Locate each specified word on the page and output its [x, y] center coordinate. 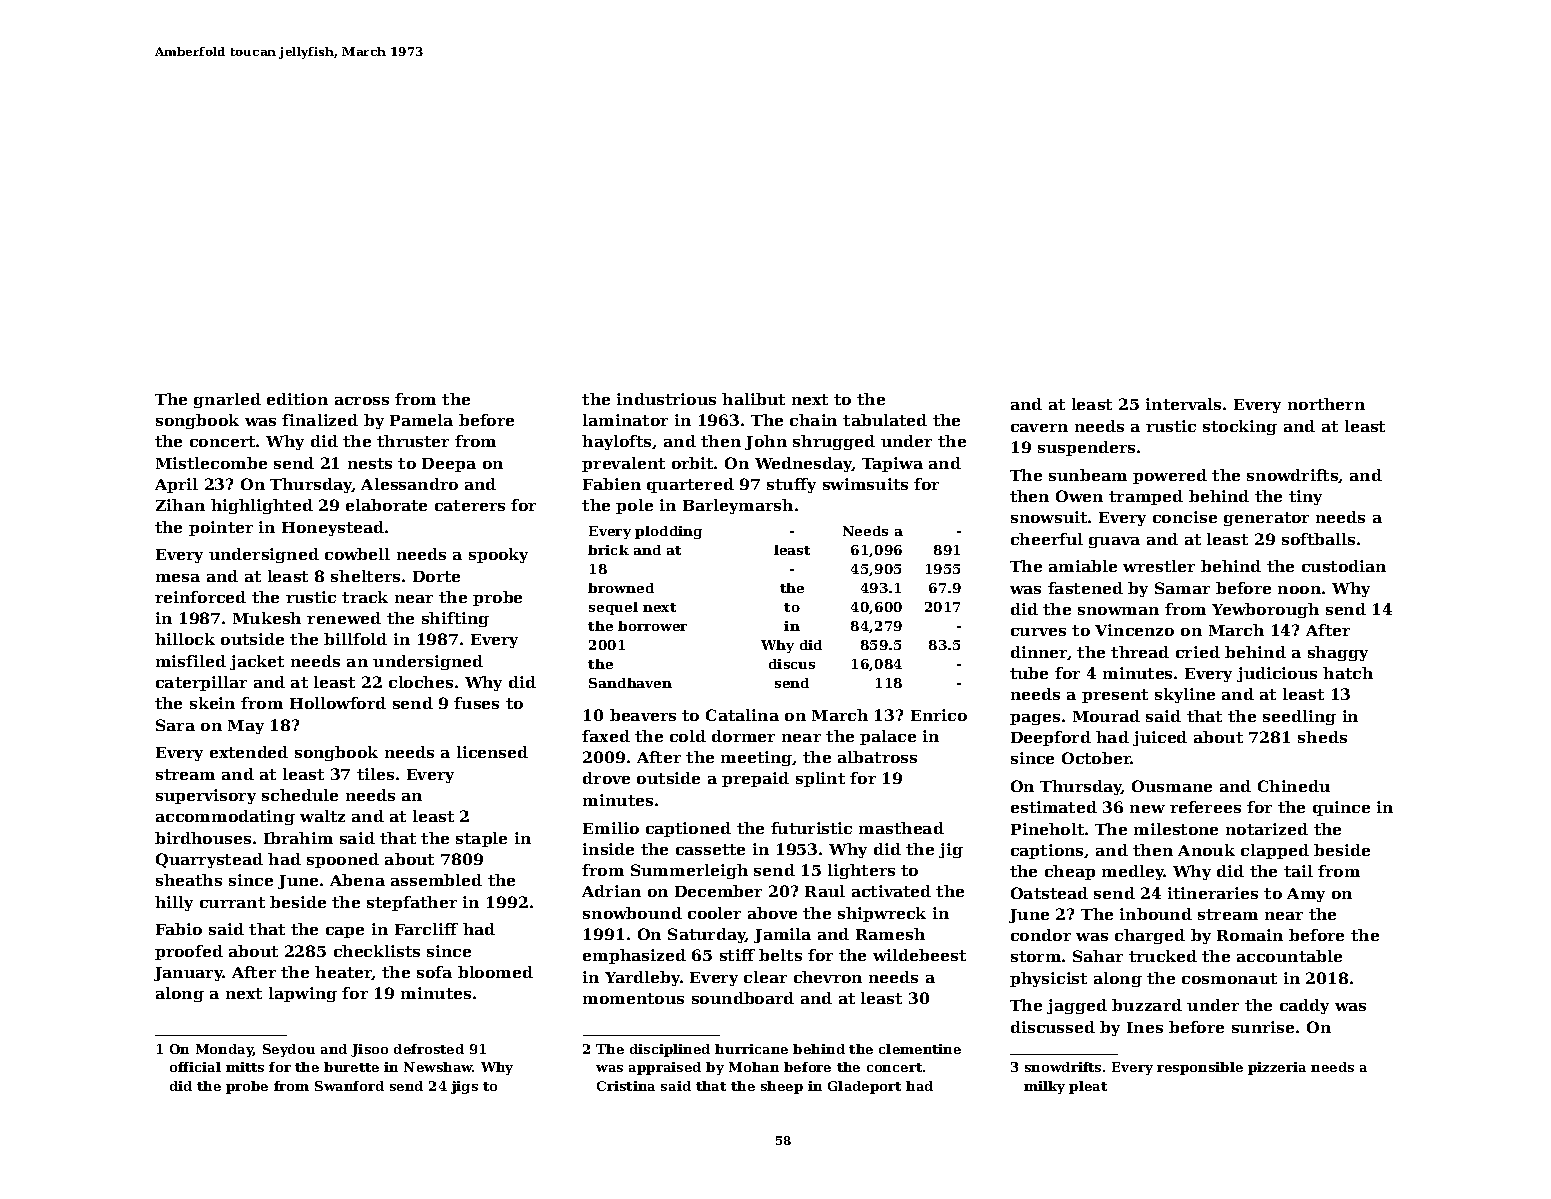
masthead [901, 828]
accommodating [225, 817]
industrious [666, 399]
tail [1298, 871]
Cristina [626, 1086]
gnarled [227, 400]
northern [1326, 404]
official [195, 1067]
